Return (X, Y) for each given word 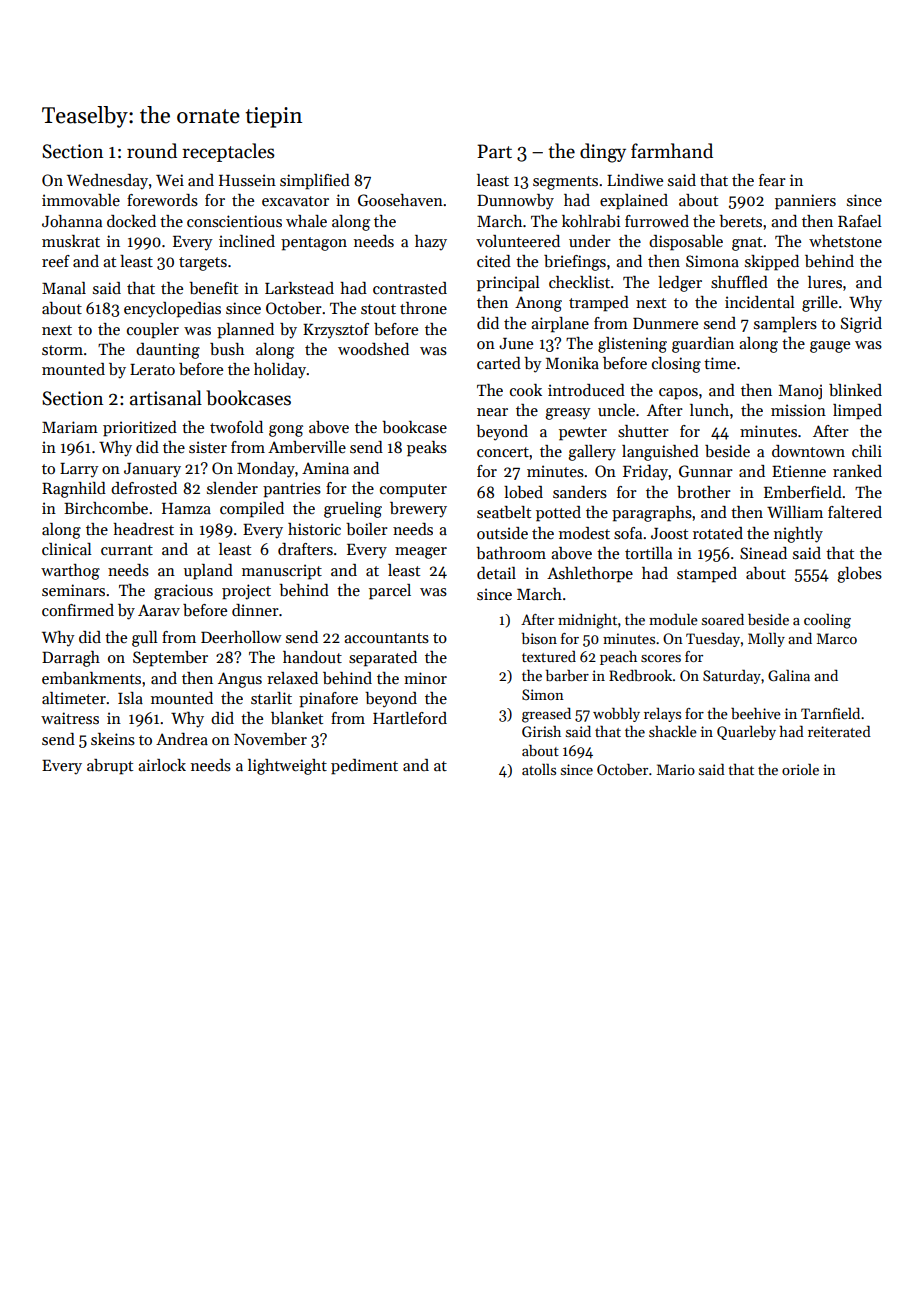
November (270, 739)
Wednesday (107, 182)
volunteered (518, 241)
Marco (837, 638)
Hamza (186, 508)
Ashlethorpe (590, 575)
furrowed (657, 221)
